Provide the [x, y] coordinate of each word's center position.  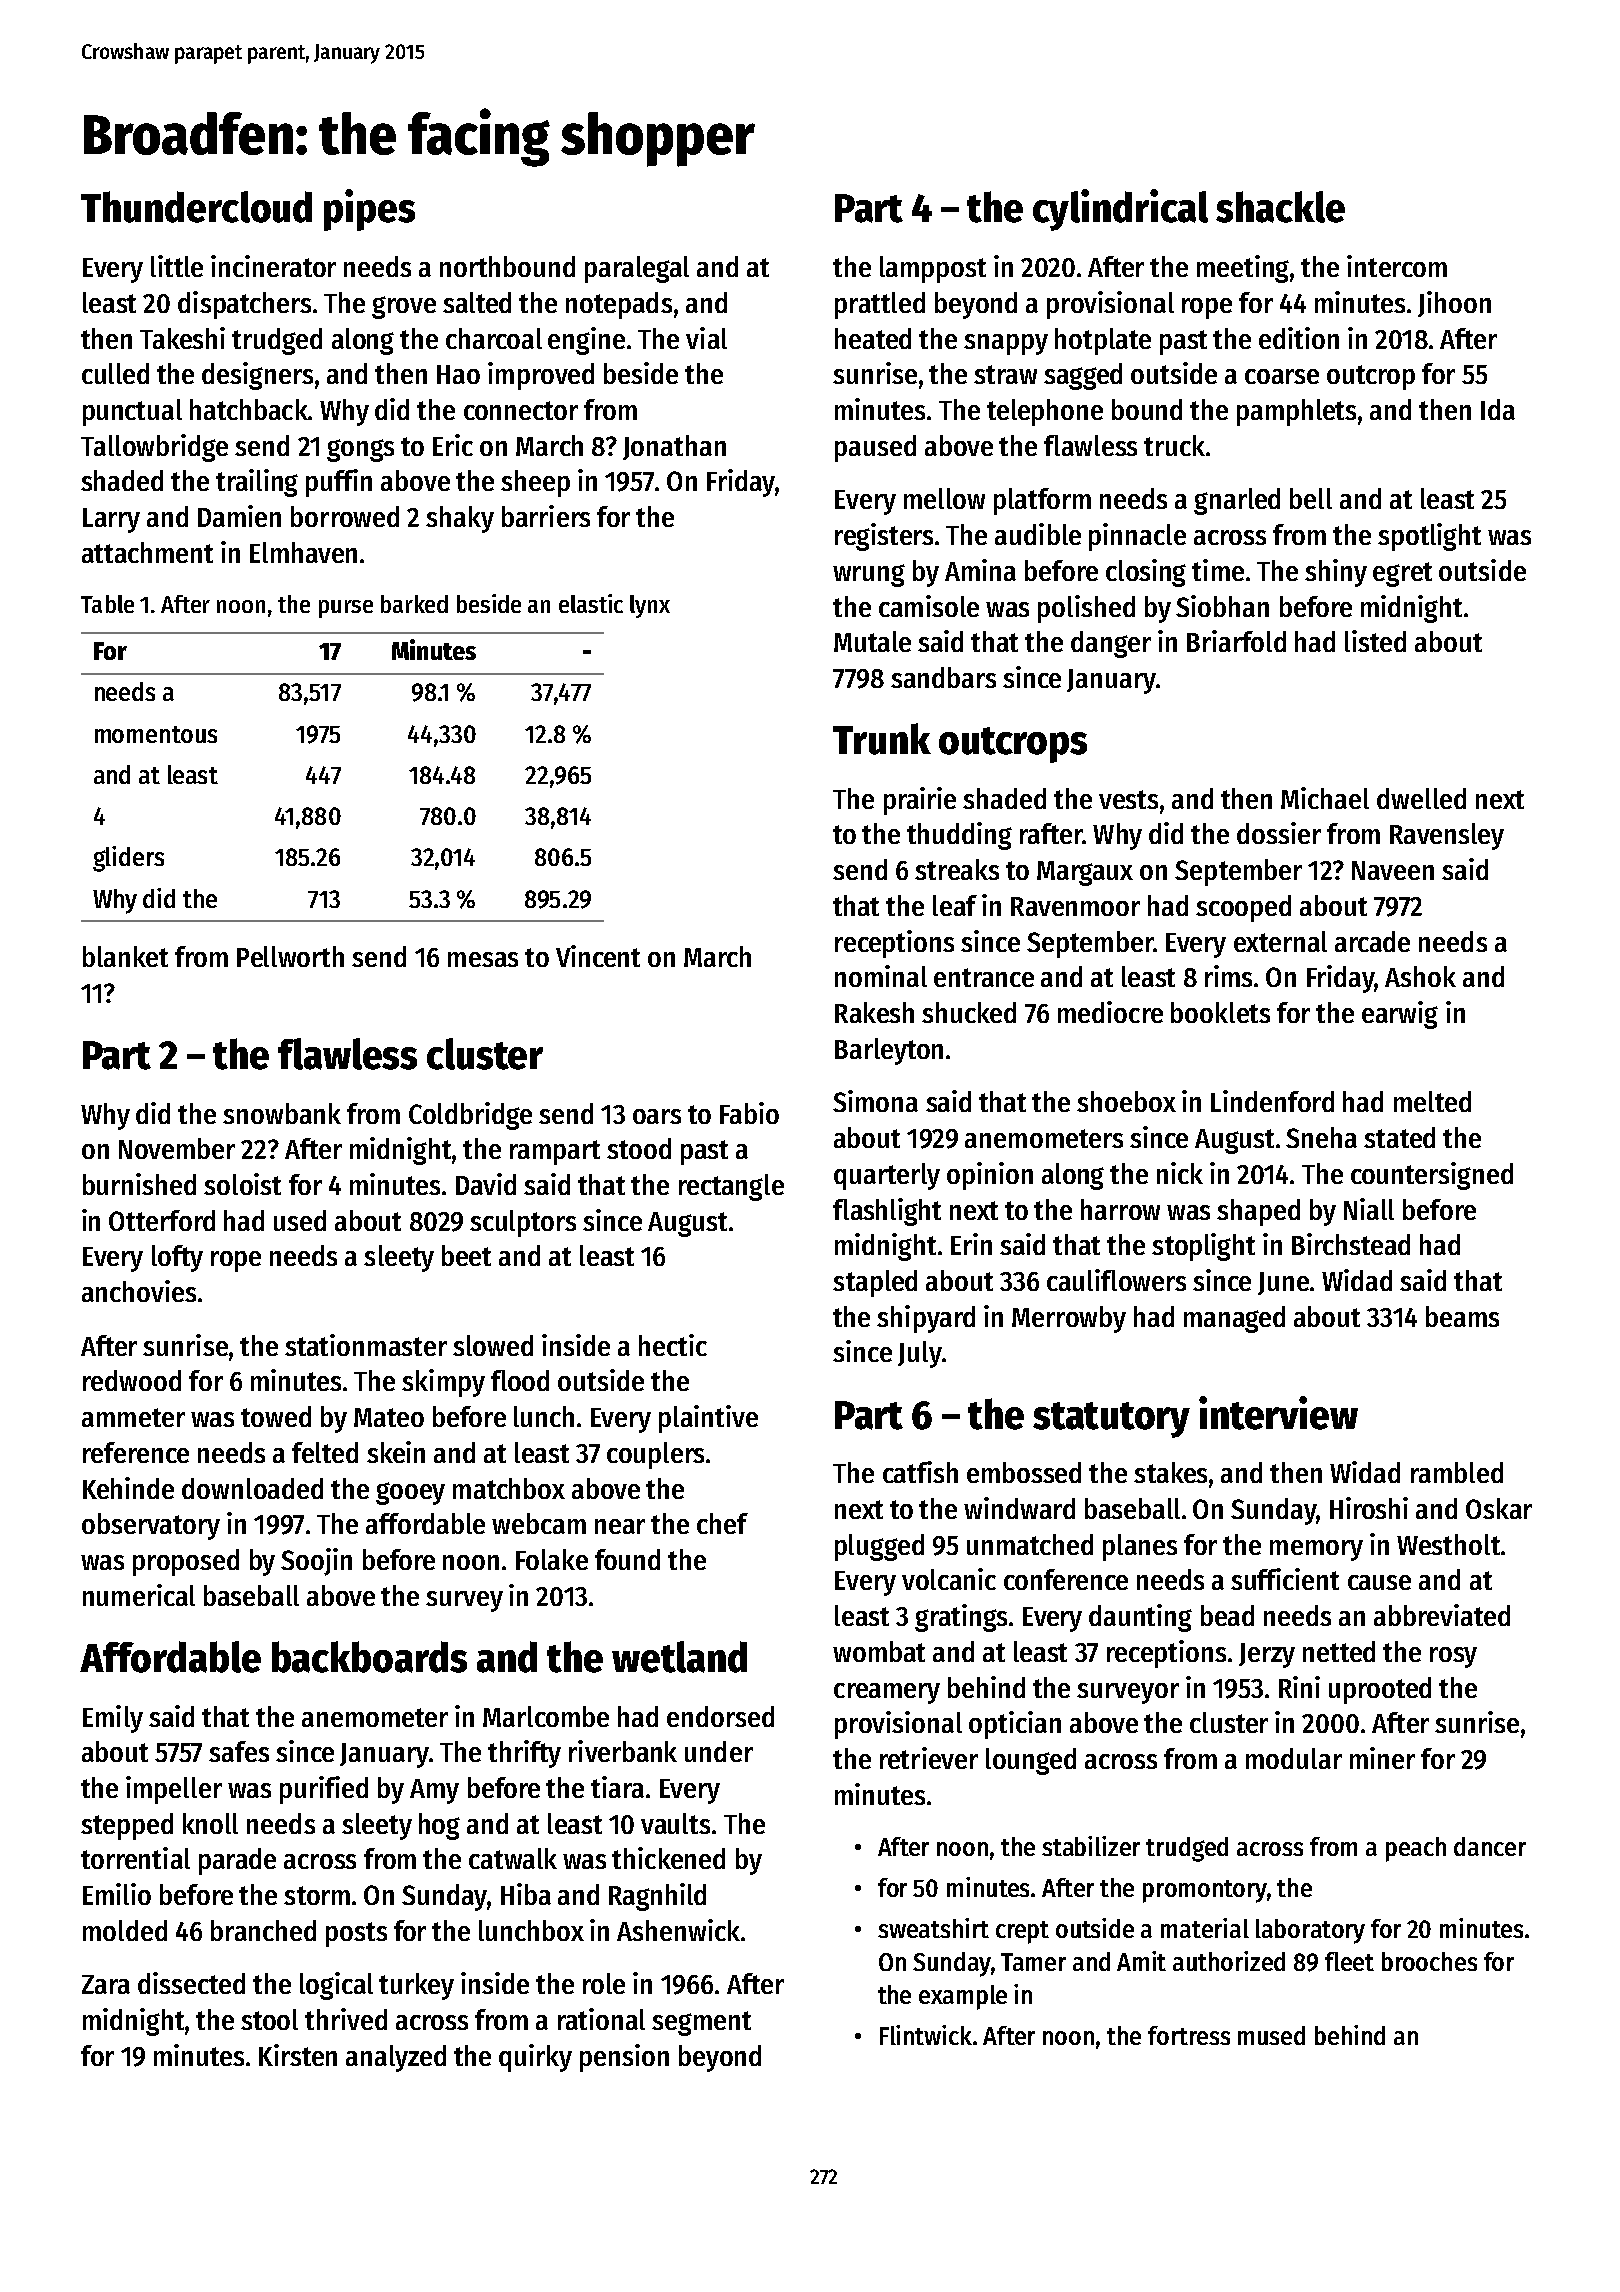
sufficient [1285, 1579]
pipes [369, 210]
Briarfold [1236, 641]
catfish [920, 1472]
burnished [139, 1184]
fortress [1189, 2035]
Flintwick [926, 2035]
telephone [1045, 412]
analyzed [396, 2058]
